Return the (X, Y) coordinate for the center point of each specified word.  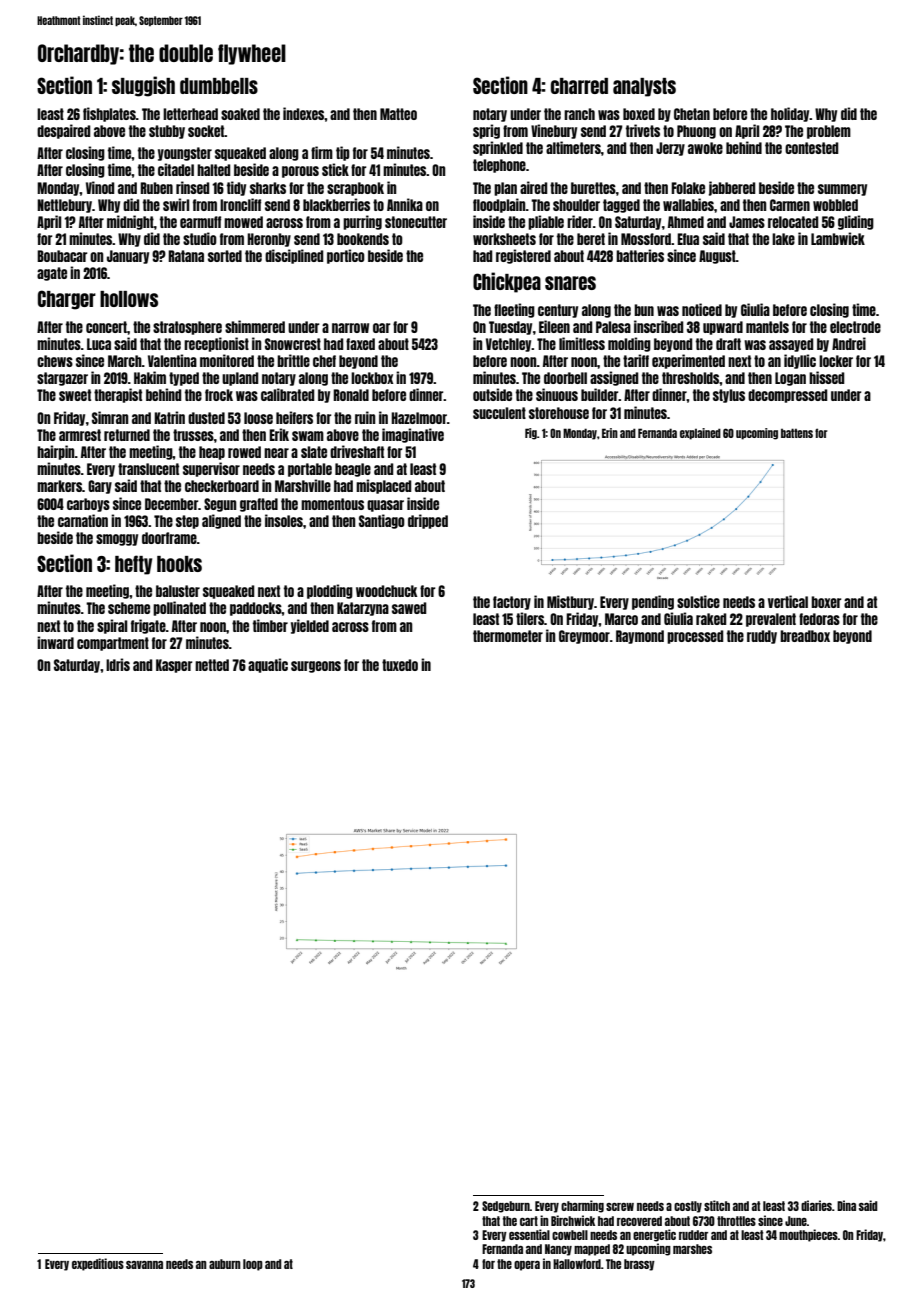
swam (308, 436)
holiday (790, 114)
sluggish (143, 86)
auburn (225, 1264)
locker (836, 361)
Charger (67, 300)
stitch (717, 1205)
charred (579, 86)
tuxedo (400, 665)
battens (797, 433)
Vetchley (509, 345)
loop (253, 1265)
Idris (118, 664)
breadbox (805, 636)
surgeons (316, 667)
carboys (88, 505)
